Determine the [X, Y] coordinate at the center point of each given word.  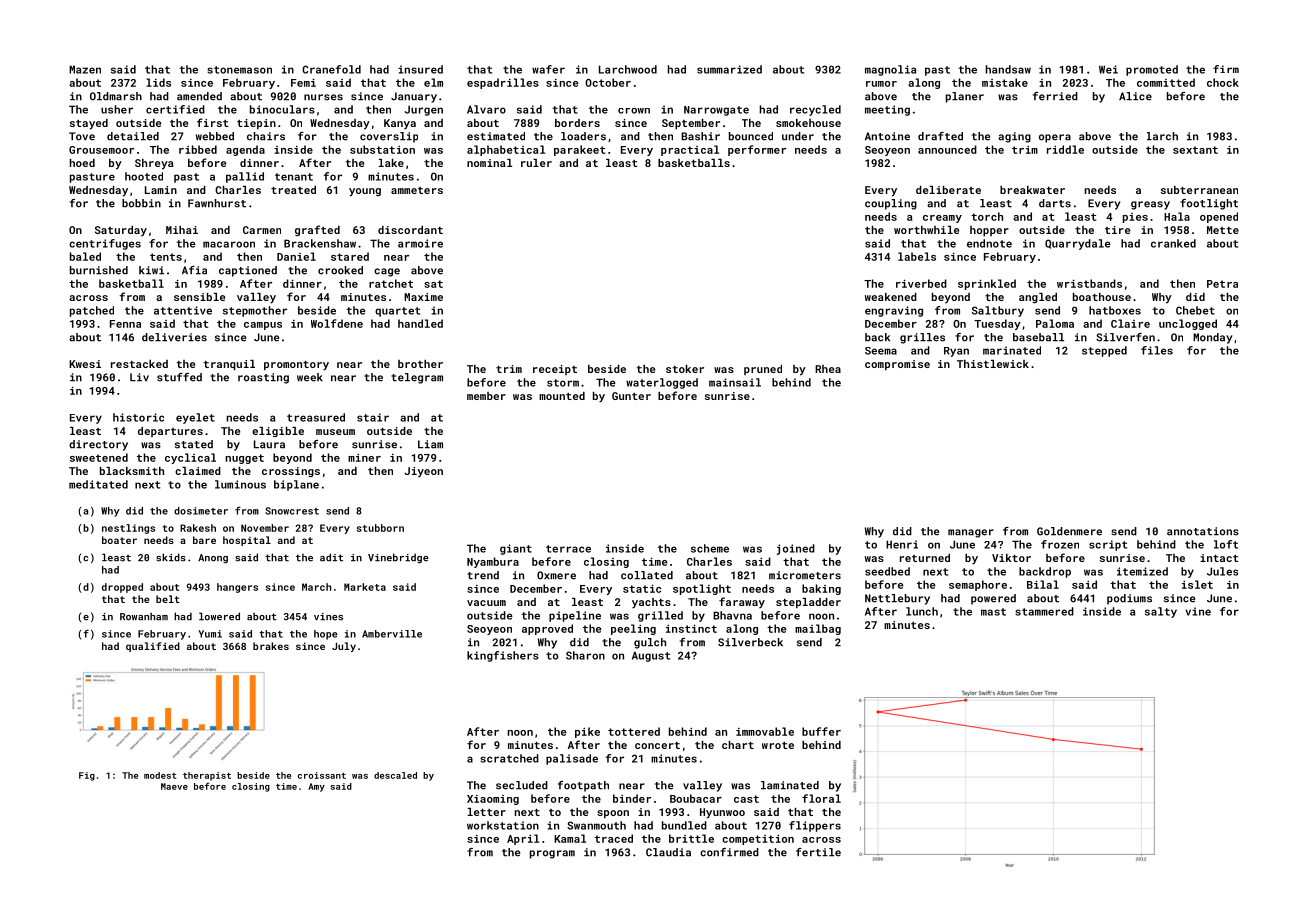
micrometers [805, 575]
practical [690, 150]
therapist [207, 776]
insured [420, 69]
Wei [1108, 69]
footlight [1209, 204]
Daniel [296, 256]
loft [1226, 544]
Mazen [85, 69]
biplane [296, 485]
